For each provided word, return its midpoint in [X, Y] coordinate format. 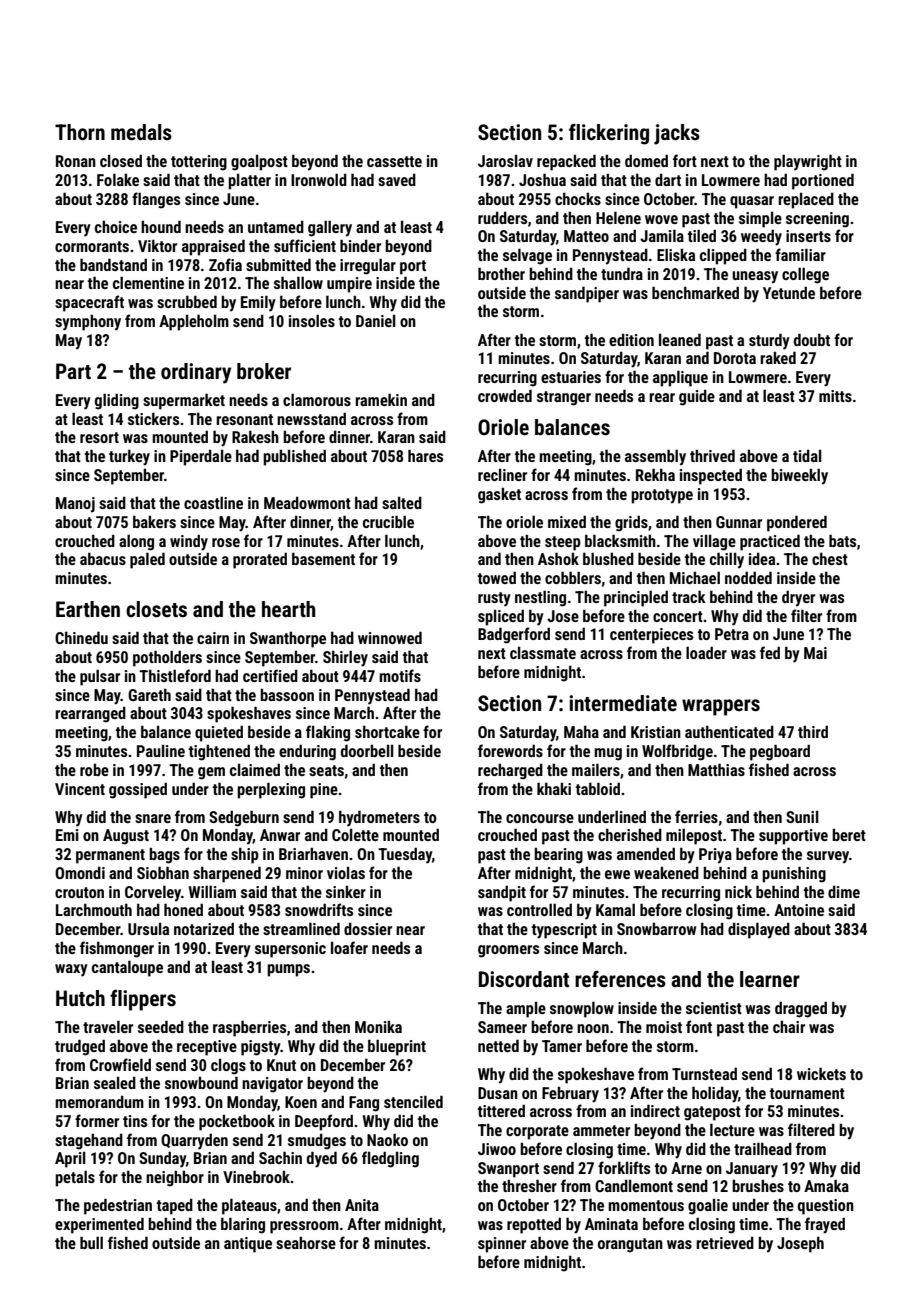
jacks [677, 134]
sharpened [227, 874]
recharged [510, 771]
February [570, 1094]
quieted [219, 733]
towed [497, 577]
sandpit [502, 893]
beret [849, 834]
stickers [153, 418]
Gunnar [739, 522]
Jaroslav [505, 160]
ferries [696, 816]
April [70, 1159]
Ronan [76, 161]
